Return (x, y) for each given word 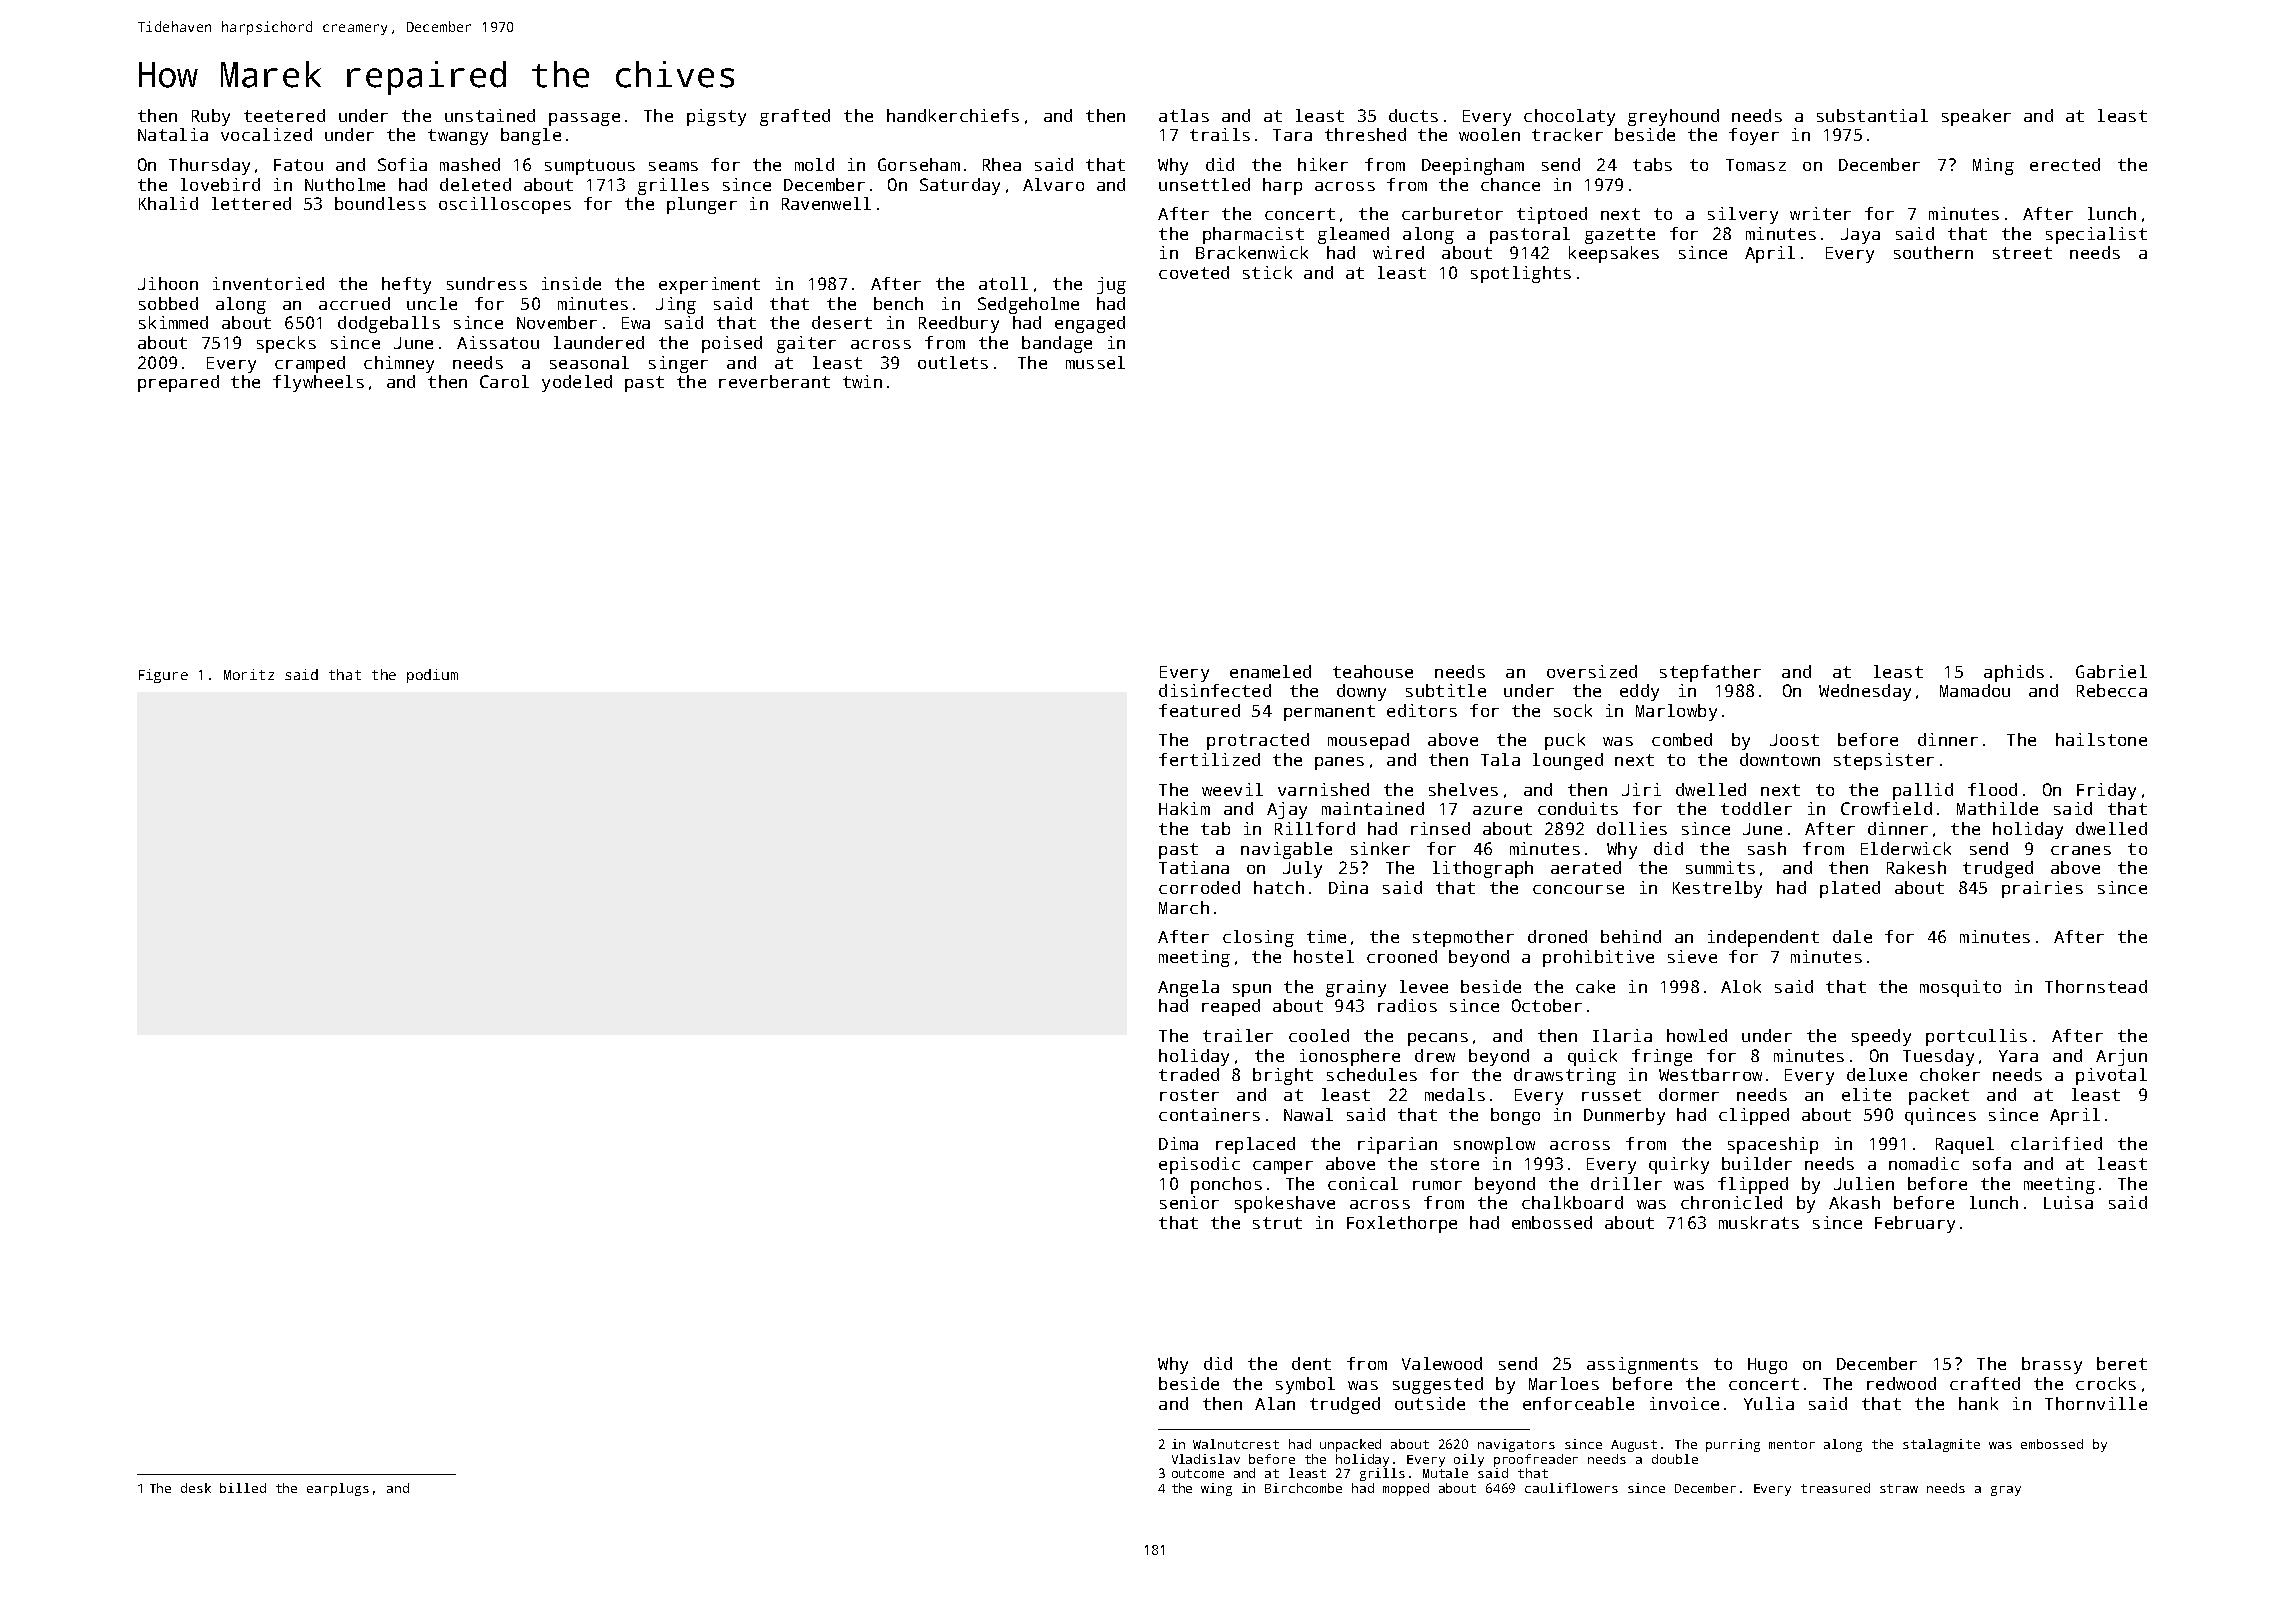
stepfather (1710, 673)
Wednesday (1865, 692)
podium (432, 676)
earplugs (338, 1489)
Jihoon (168, 283)
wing (1216, 1489)
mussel (1095, 362)
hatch (1279, 887)
